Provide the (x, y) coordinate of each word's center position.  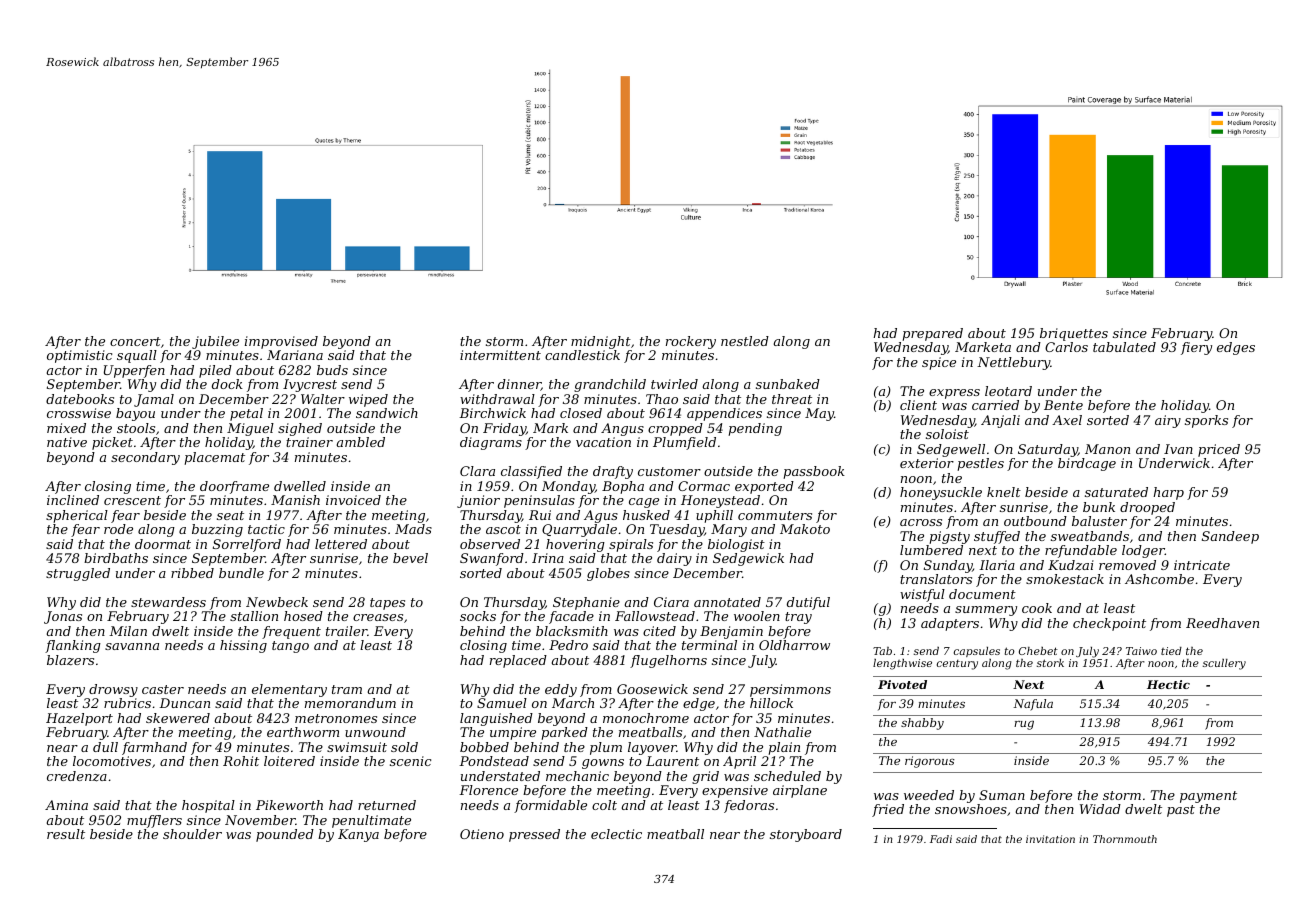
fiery (1196, 348)
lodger (1143, 551)
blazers (70, 660)
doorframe (234, 487)
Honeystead (720, 501)
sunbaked (788, 384)
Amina (66, 805)
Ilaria (997, 565)
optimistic (79, 356)
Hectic (1168, 684)
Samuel (502, 703)
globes (608, 574)
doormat (163, 544)
